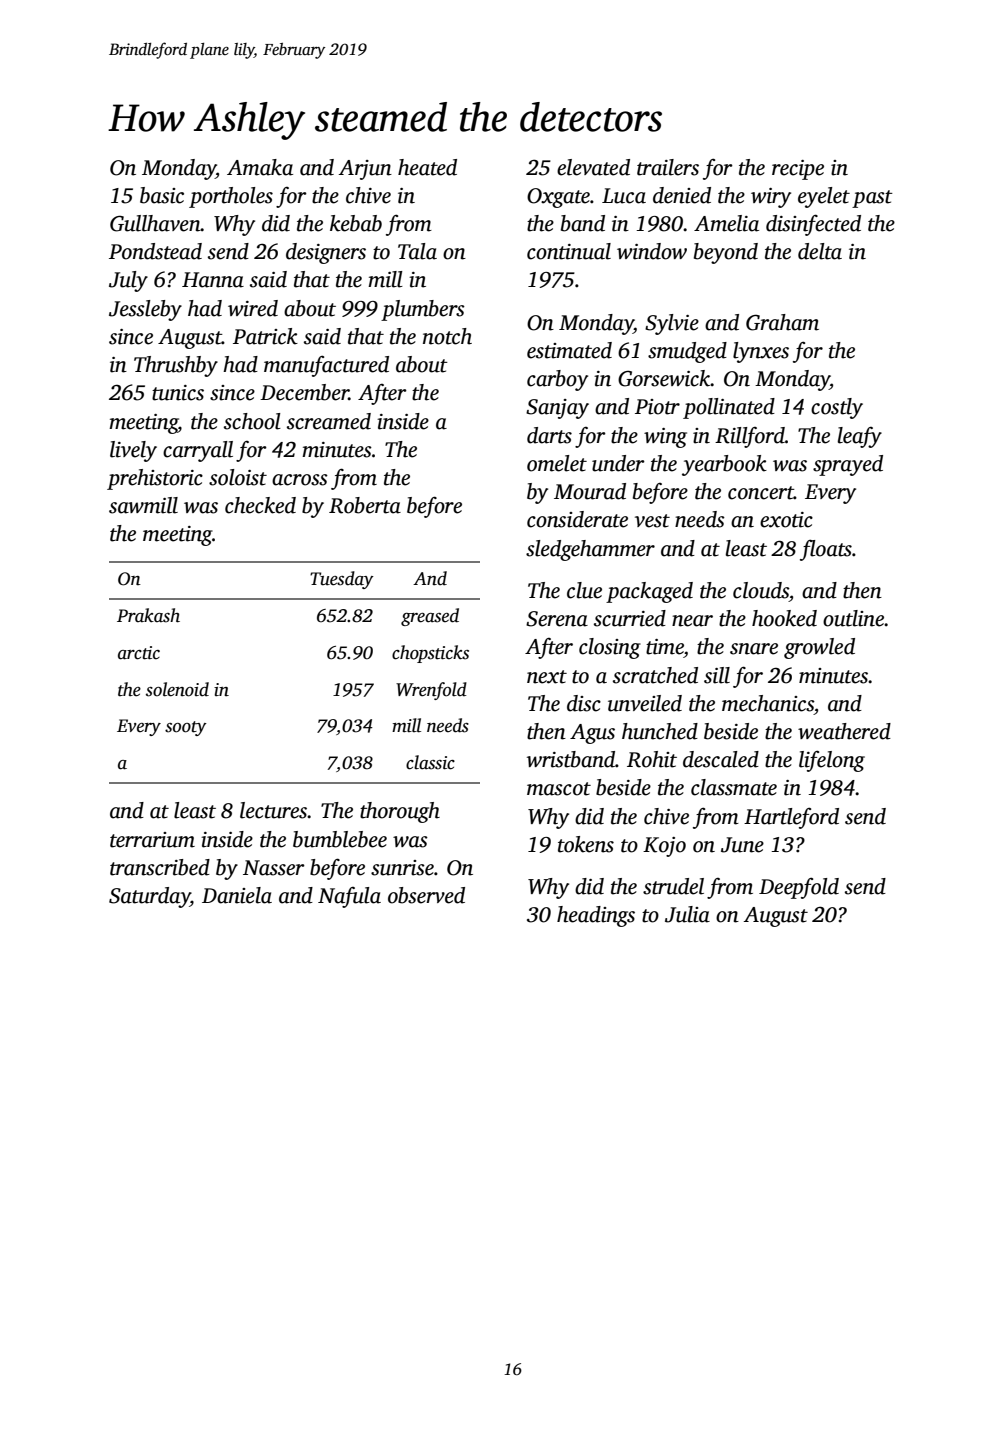  I want to click on heated, so click(427, 167).
